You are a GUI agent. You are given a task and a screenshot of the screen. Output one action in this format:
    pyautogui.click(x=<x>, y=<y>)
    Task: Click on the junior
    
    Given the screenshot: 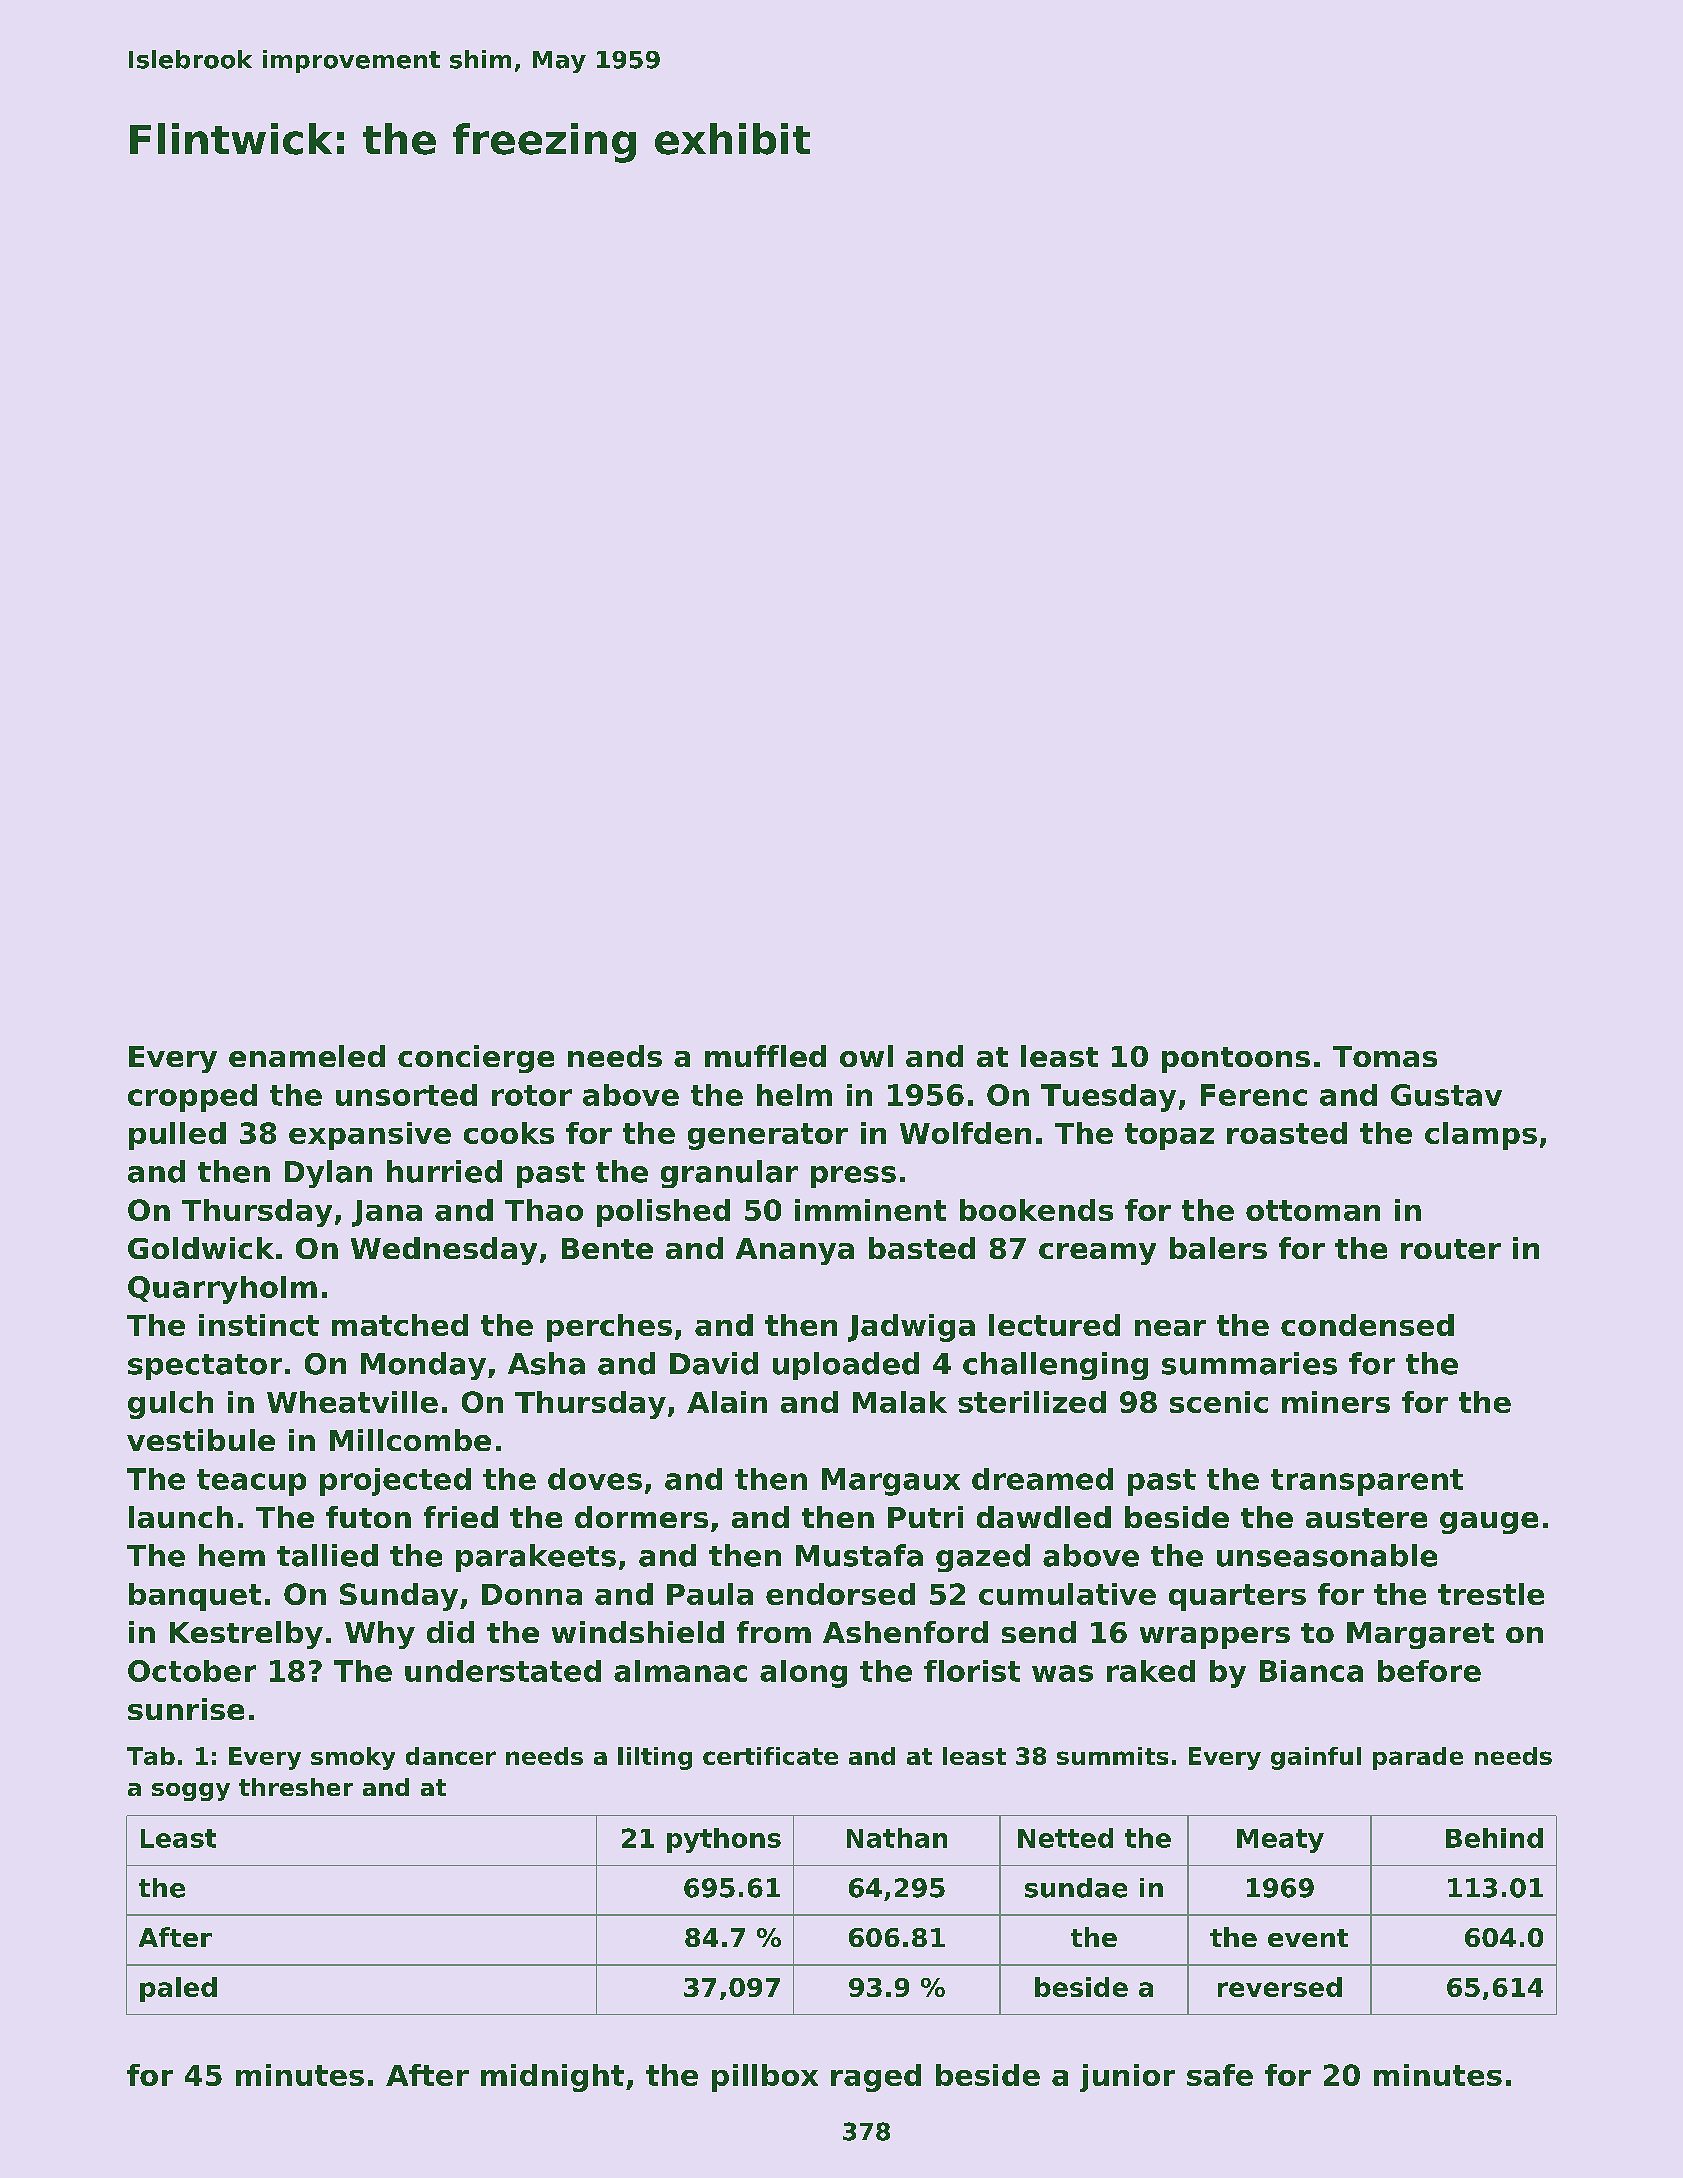 What is the action you would take?
    pyautogui.click(x=1127, y=2078)
